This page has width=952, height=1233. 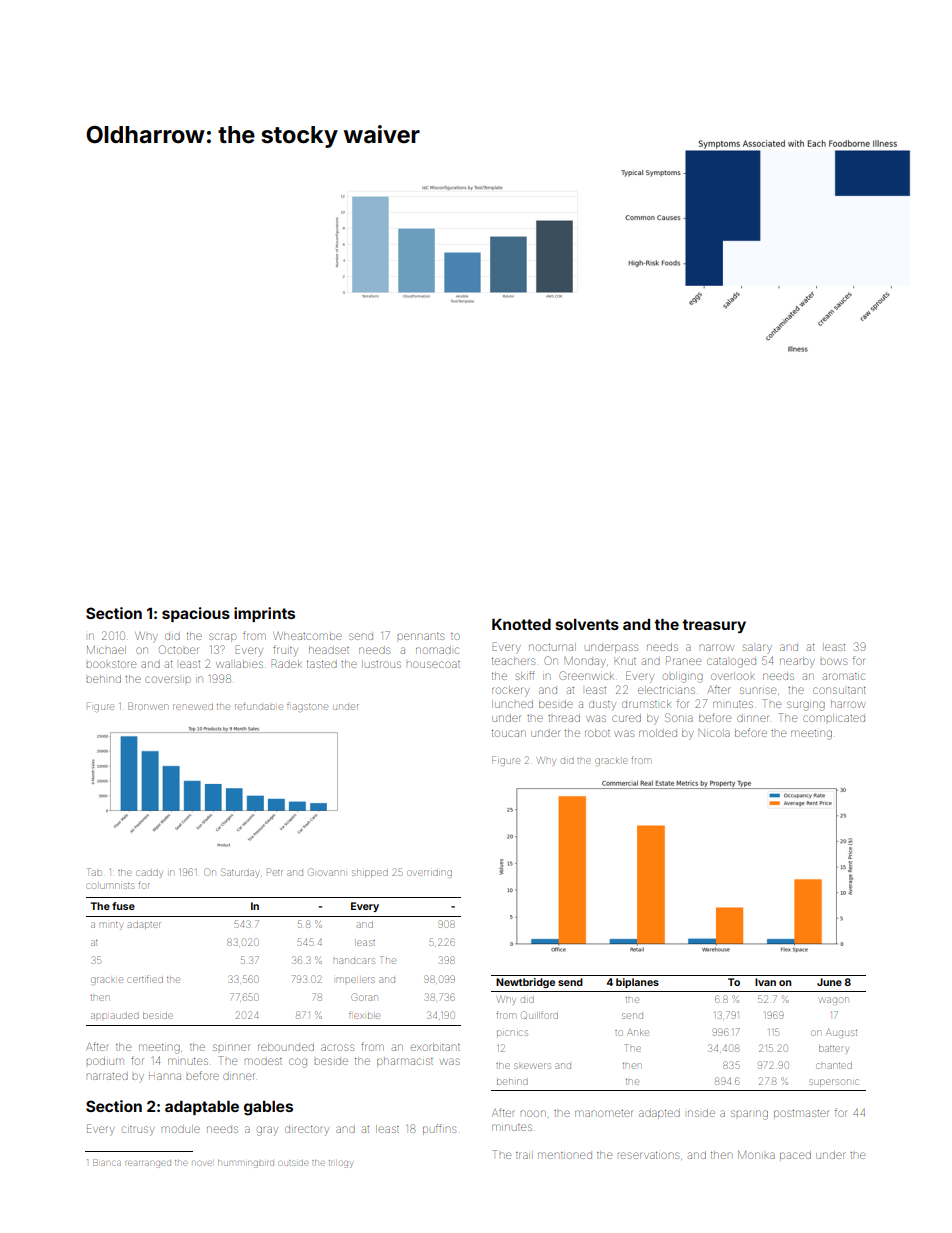 What do you see at coordinates (439, 1128) in the page?
I see `puffins` at bounding box center [439, 1128].
